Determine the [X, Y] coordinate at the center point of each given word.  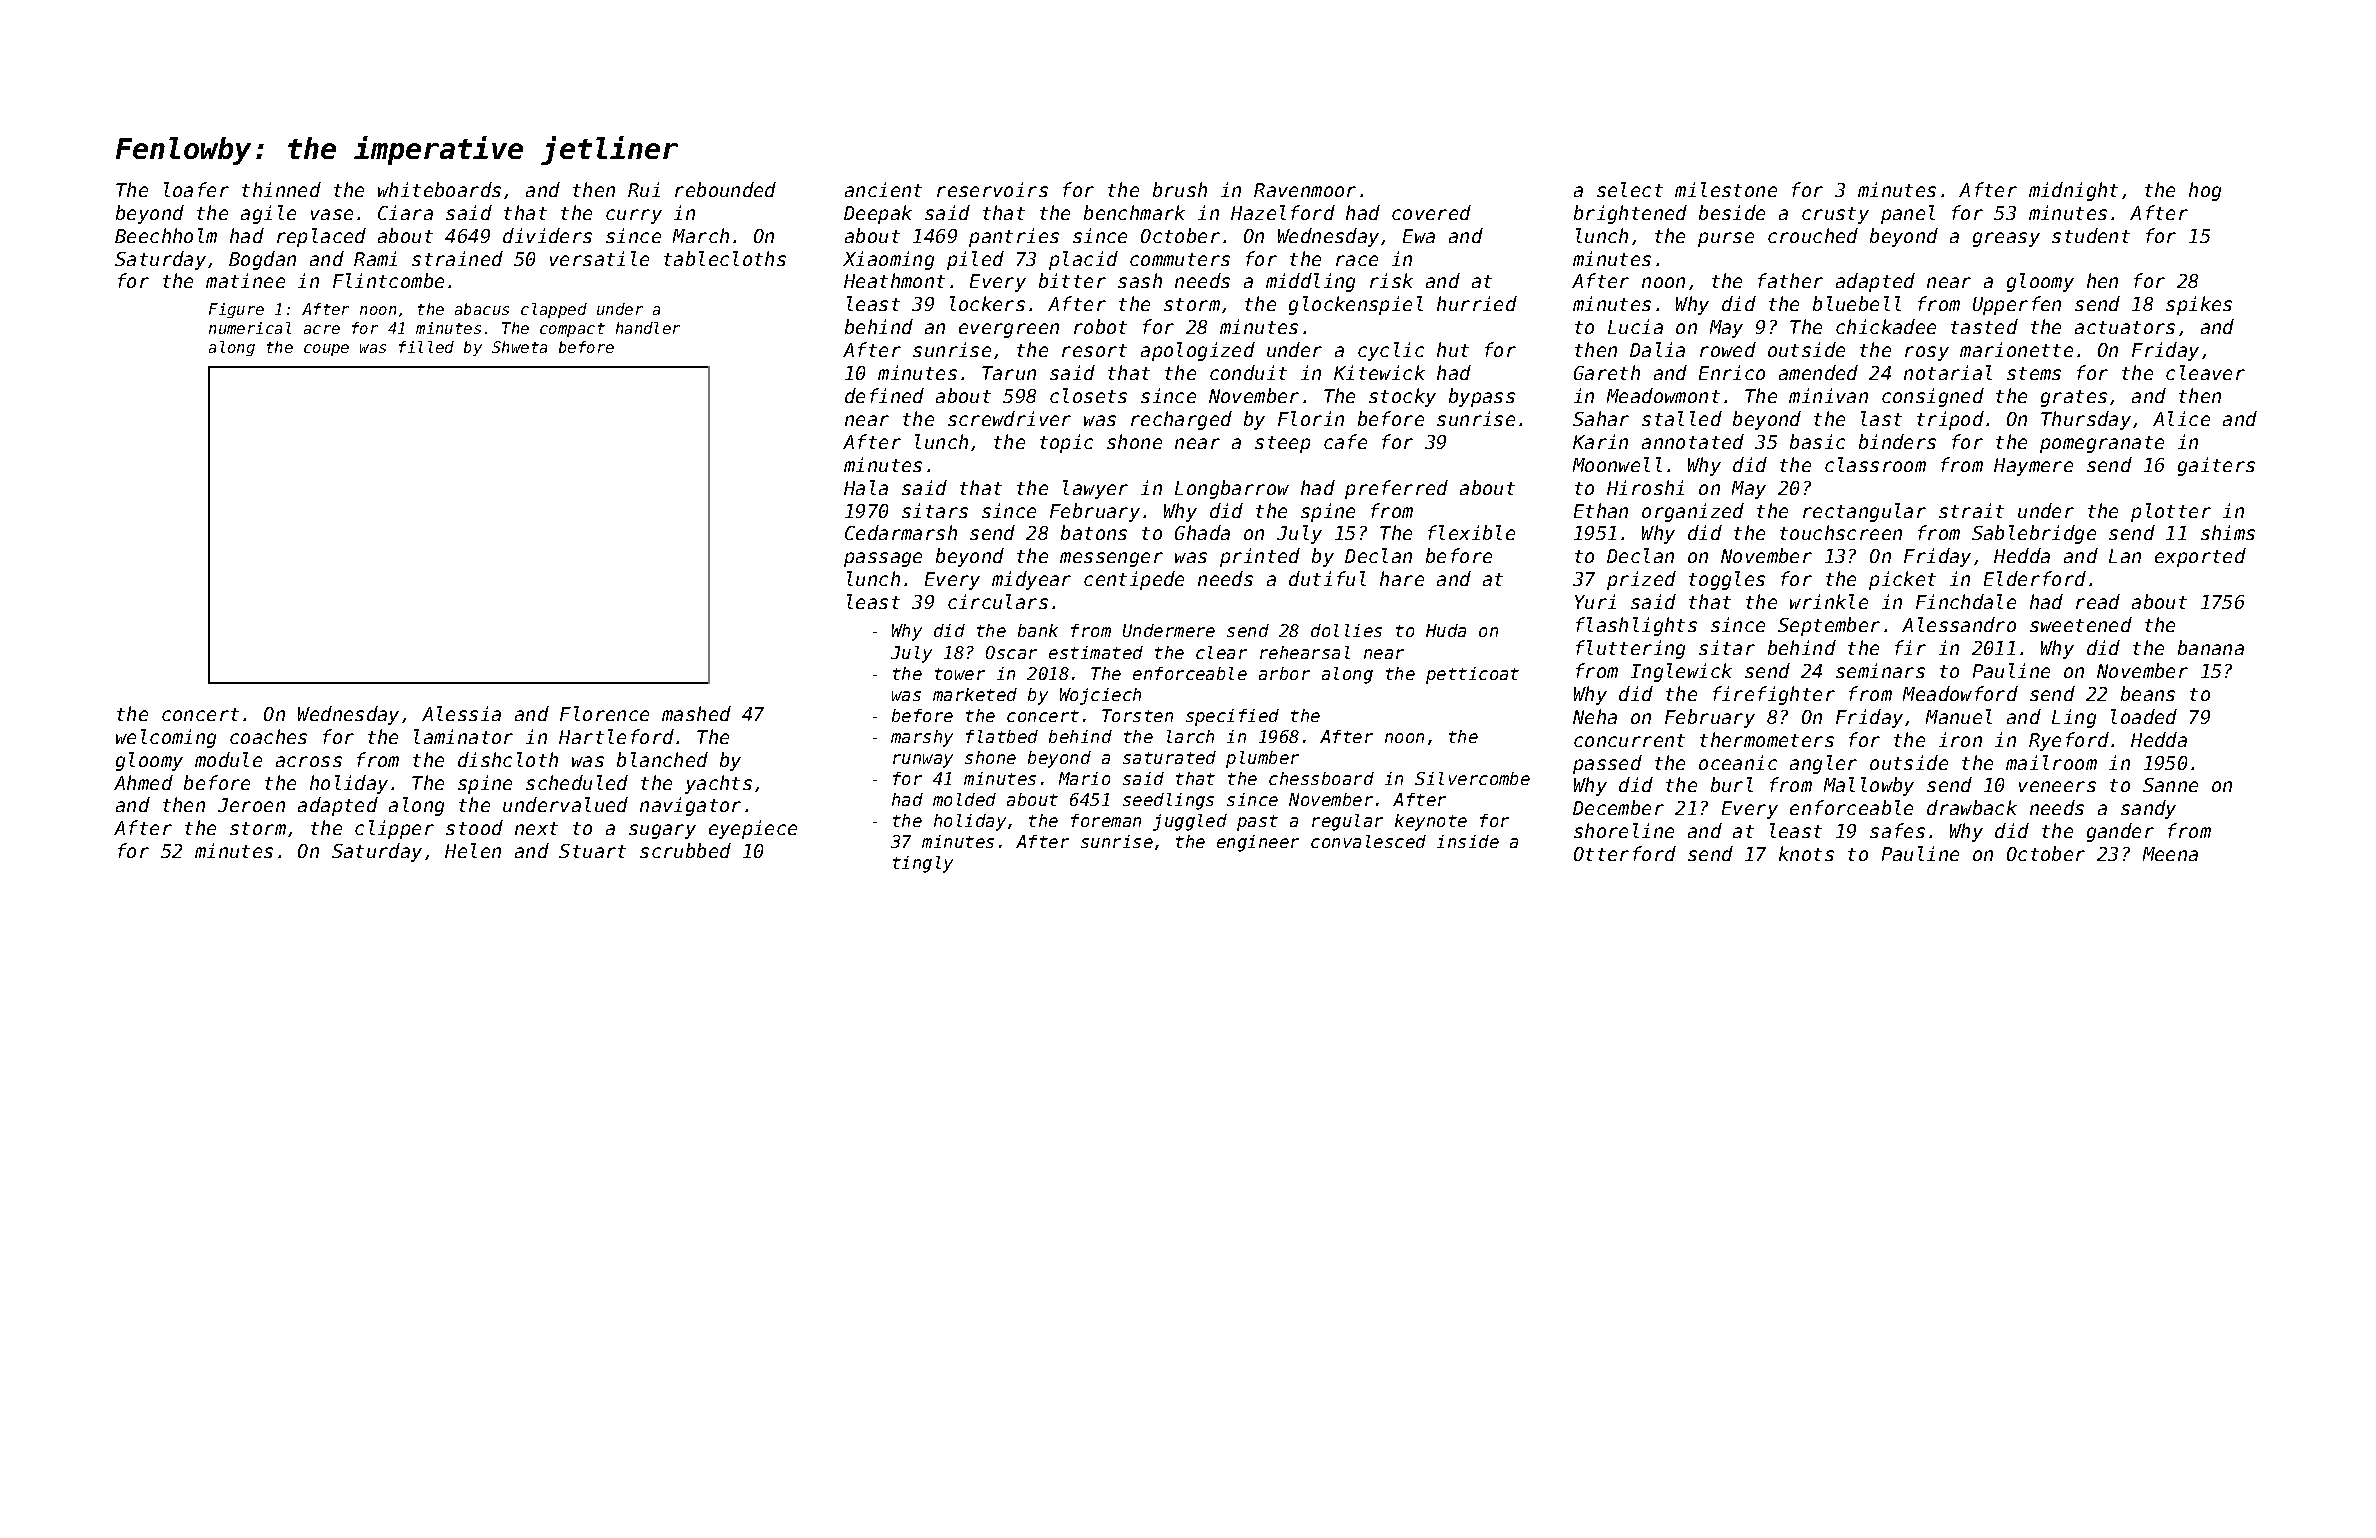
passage [883, 559]
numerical [250, 328]
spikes [2199, 305]
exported [2200, 557]
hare [1402, 578]
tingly [923, 864]
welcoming [166, 738]
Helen [473, 850]
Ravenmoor [1305, 190]
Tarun [1009, 373]
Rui [644, 189]
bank [1038, 630]
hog [2205, 191]
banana [2211, 647]
